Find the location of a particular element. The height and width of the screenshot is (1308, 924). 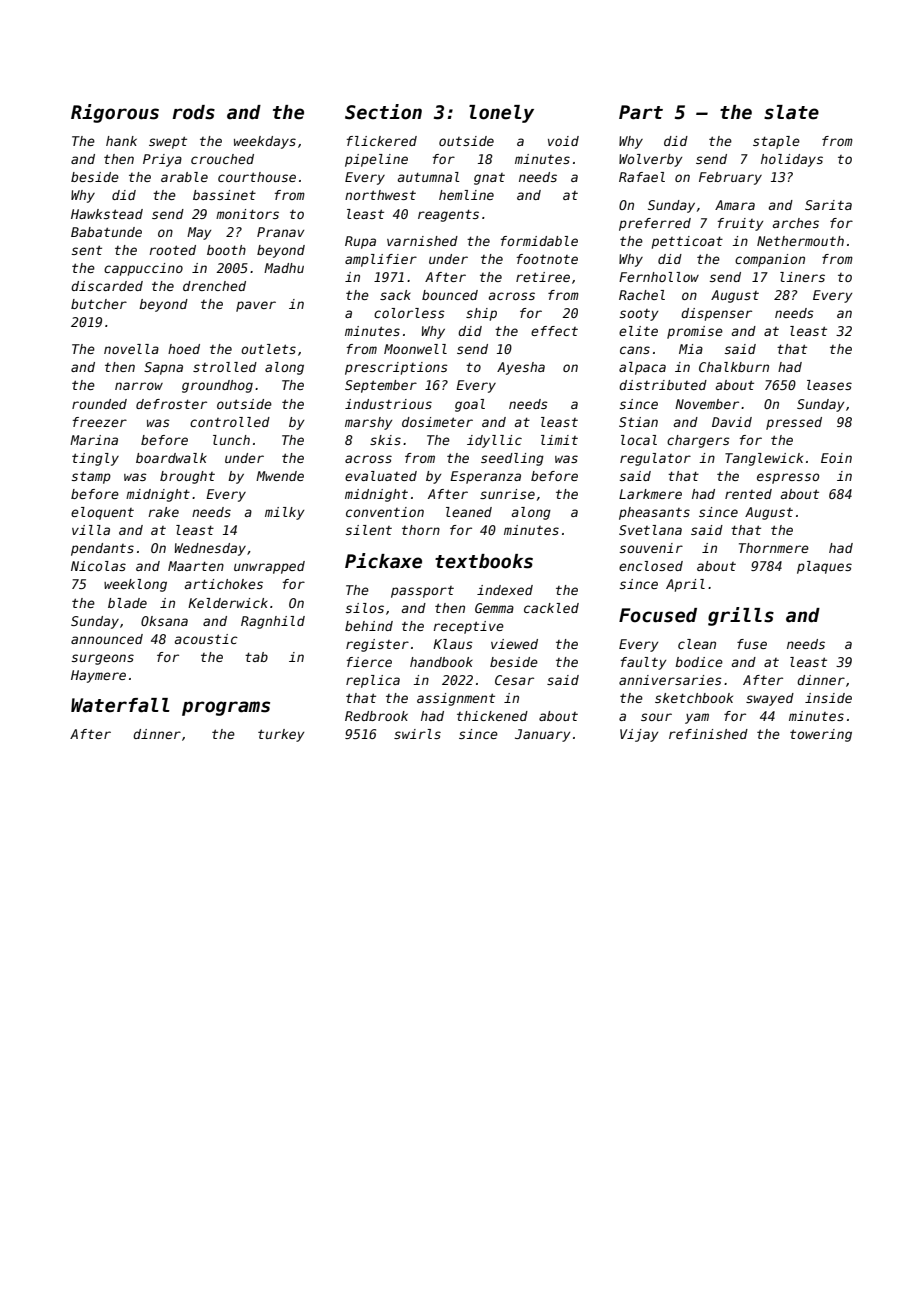

Waterfall is located at coordinates (120, 705).
